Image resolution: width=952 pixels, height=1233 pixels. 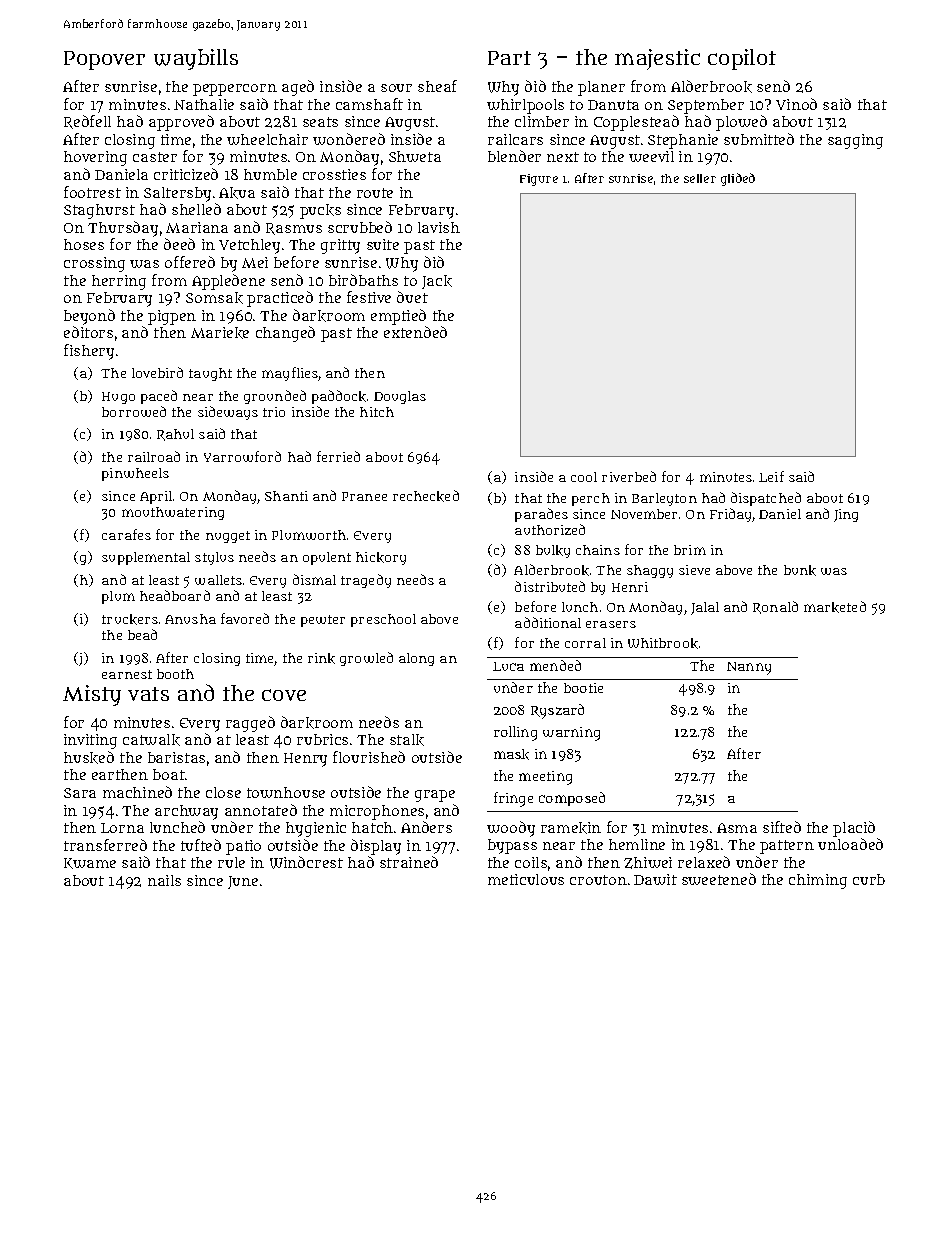 I want to click on rubrics, so click(x=322, y=739).
